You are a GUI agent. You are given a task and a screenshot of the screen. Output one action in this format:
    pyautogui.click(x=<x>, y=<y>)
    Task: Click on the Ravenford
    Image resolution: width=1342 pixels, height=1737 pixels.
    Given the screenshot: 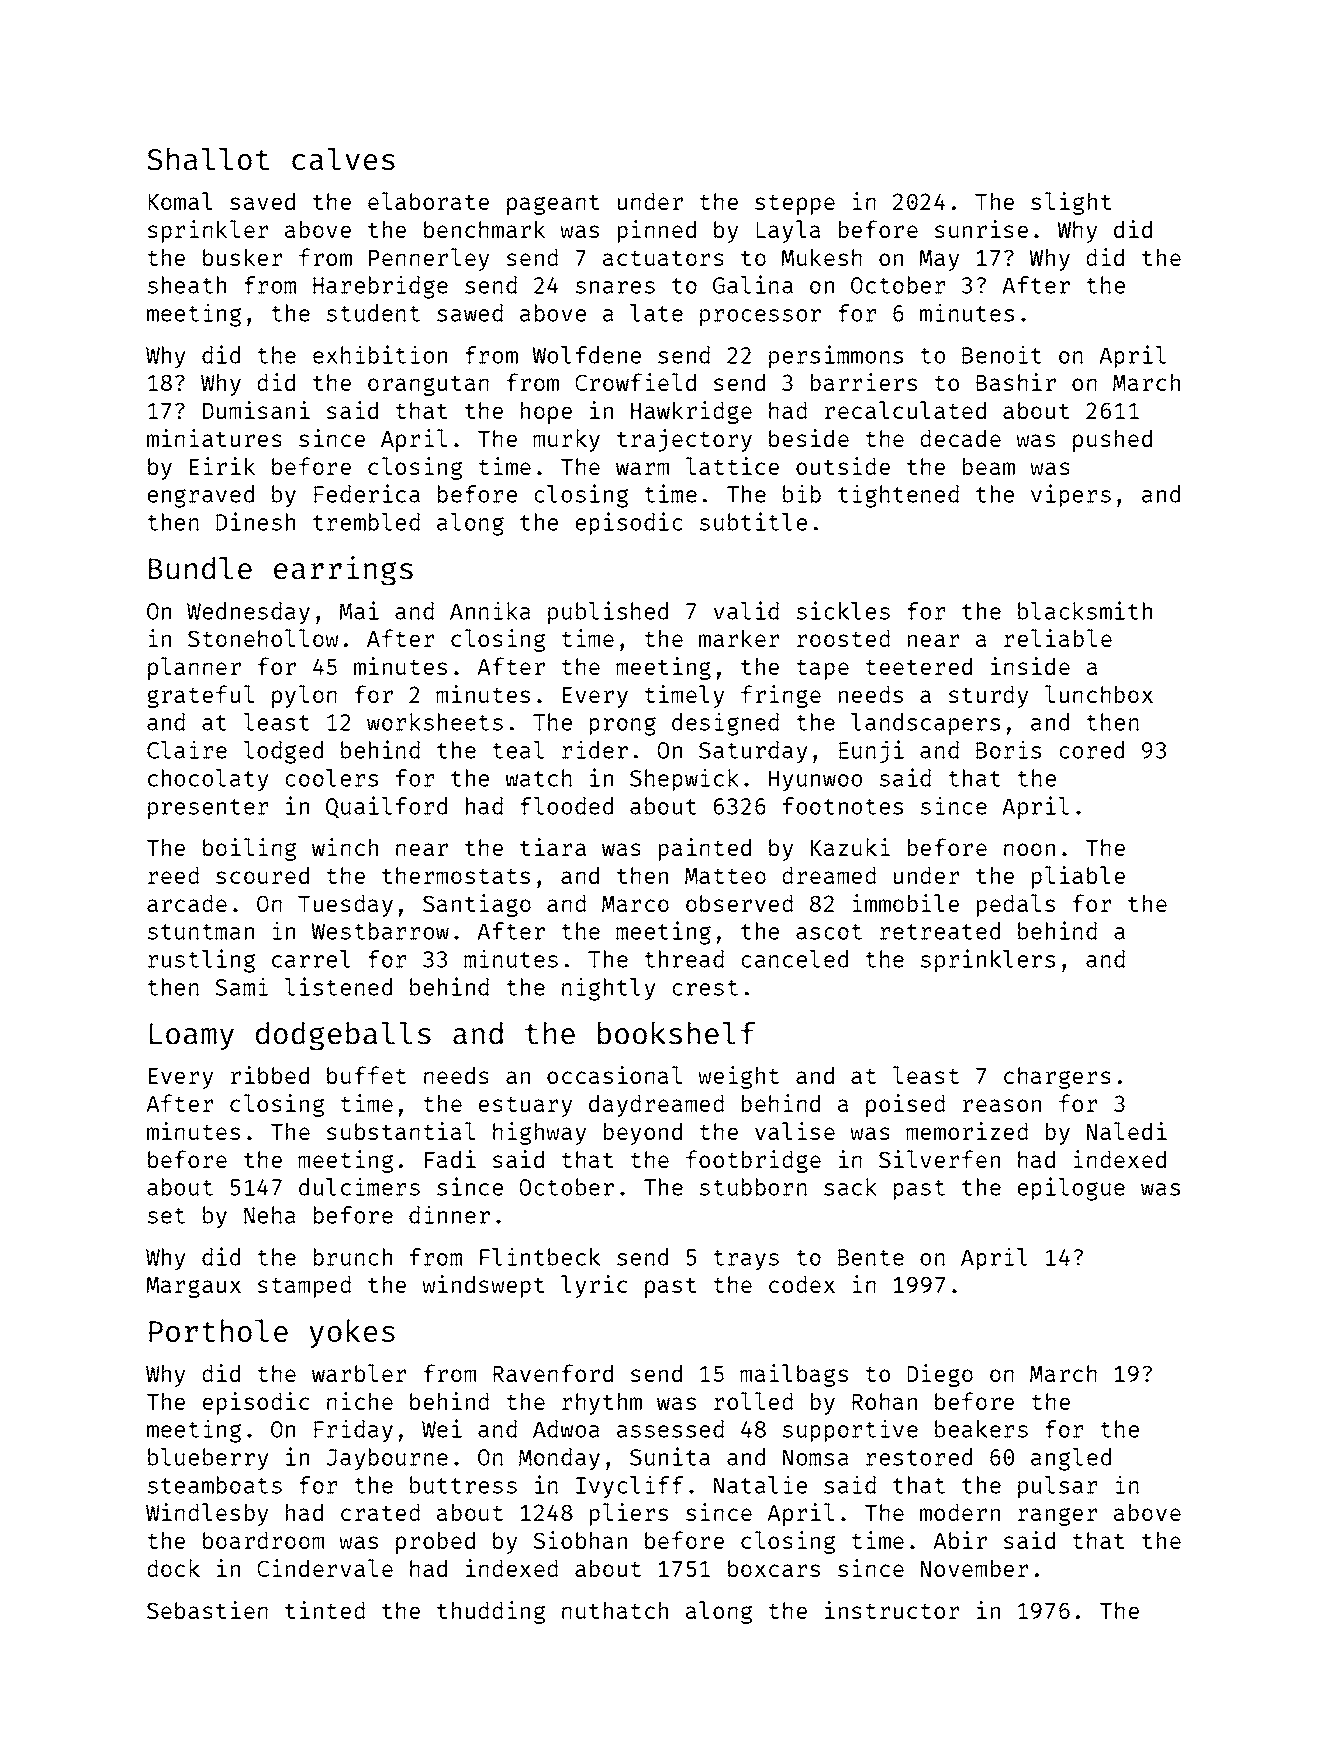 What is the action you would take?
    pyautogui.click(x=553, y=1373)
